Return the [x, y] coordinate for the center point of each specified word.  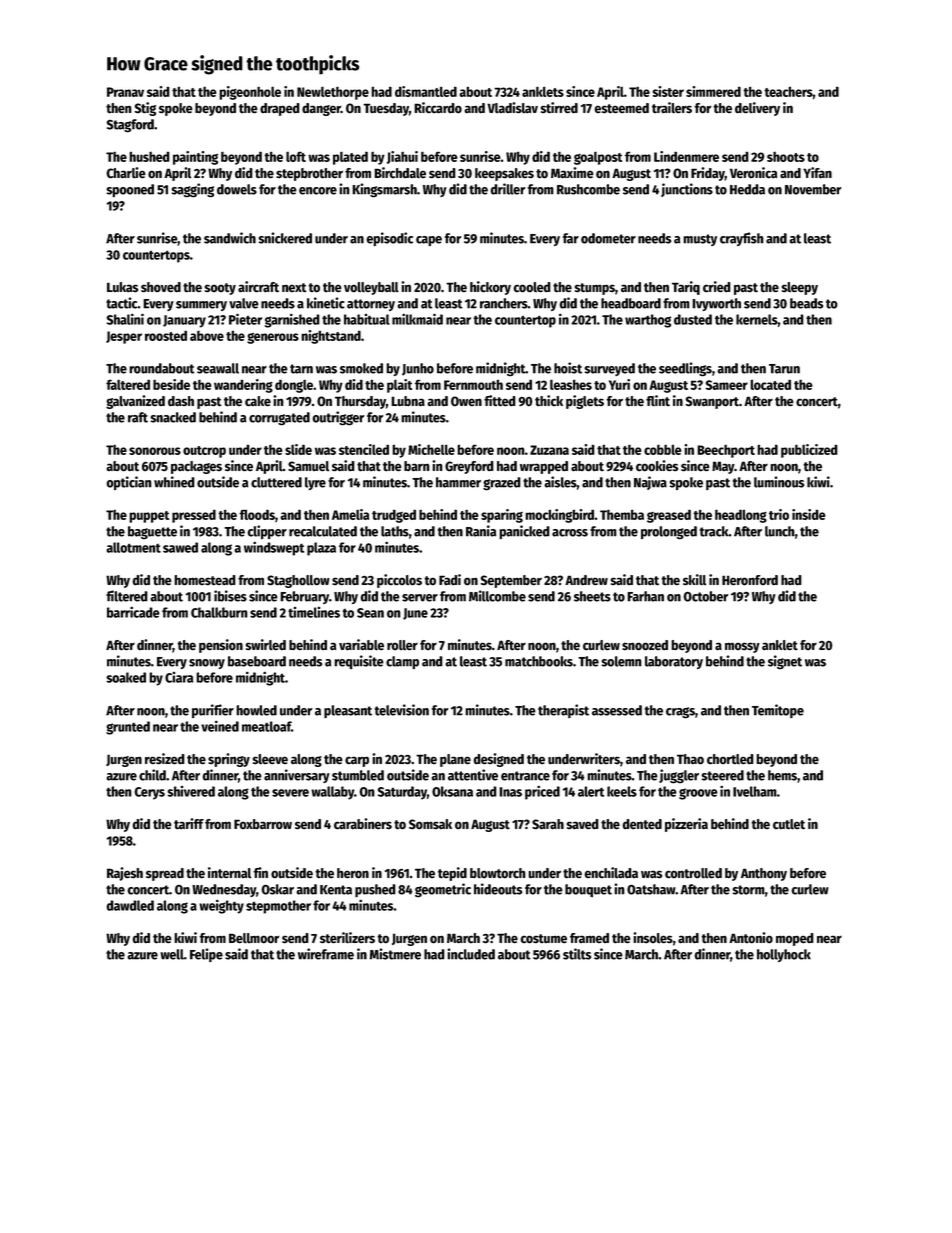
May [723, 467]
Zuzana [549, 450]
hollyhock [784, 955]
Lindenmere [686, 156]
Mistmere [395, 954]
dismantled [426, 91]
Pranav [125, 92]
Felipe [206, 955]
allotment [133, 547]
